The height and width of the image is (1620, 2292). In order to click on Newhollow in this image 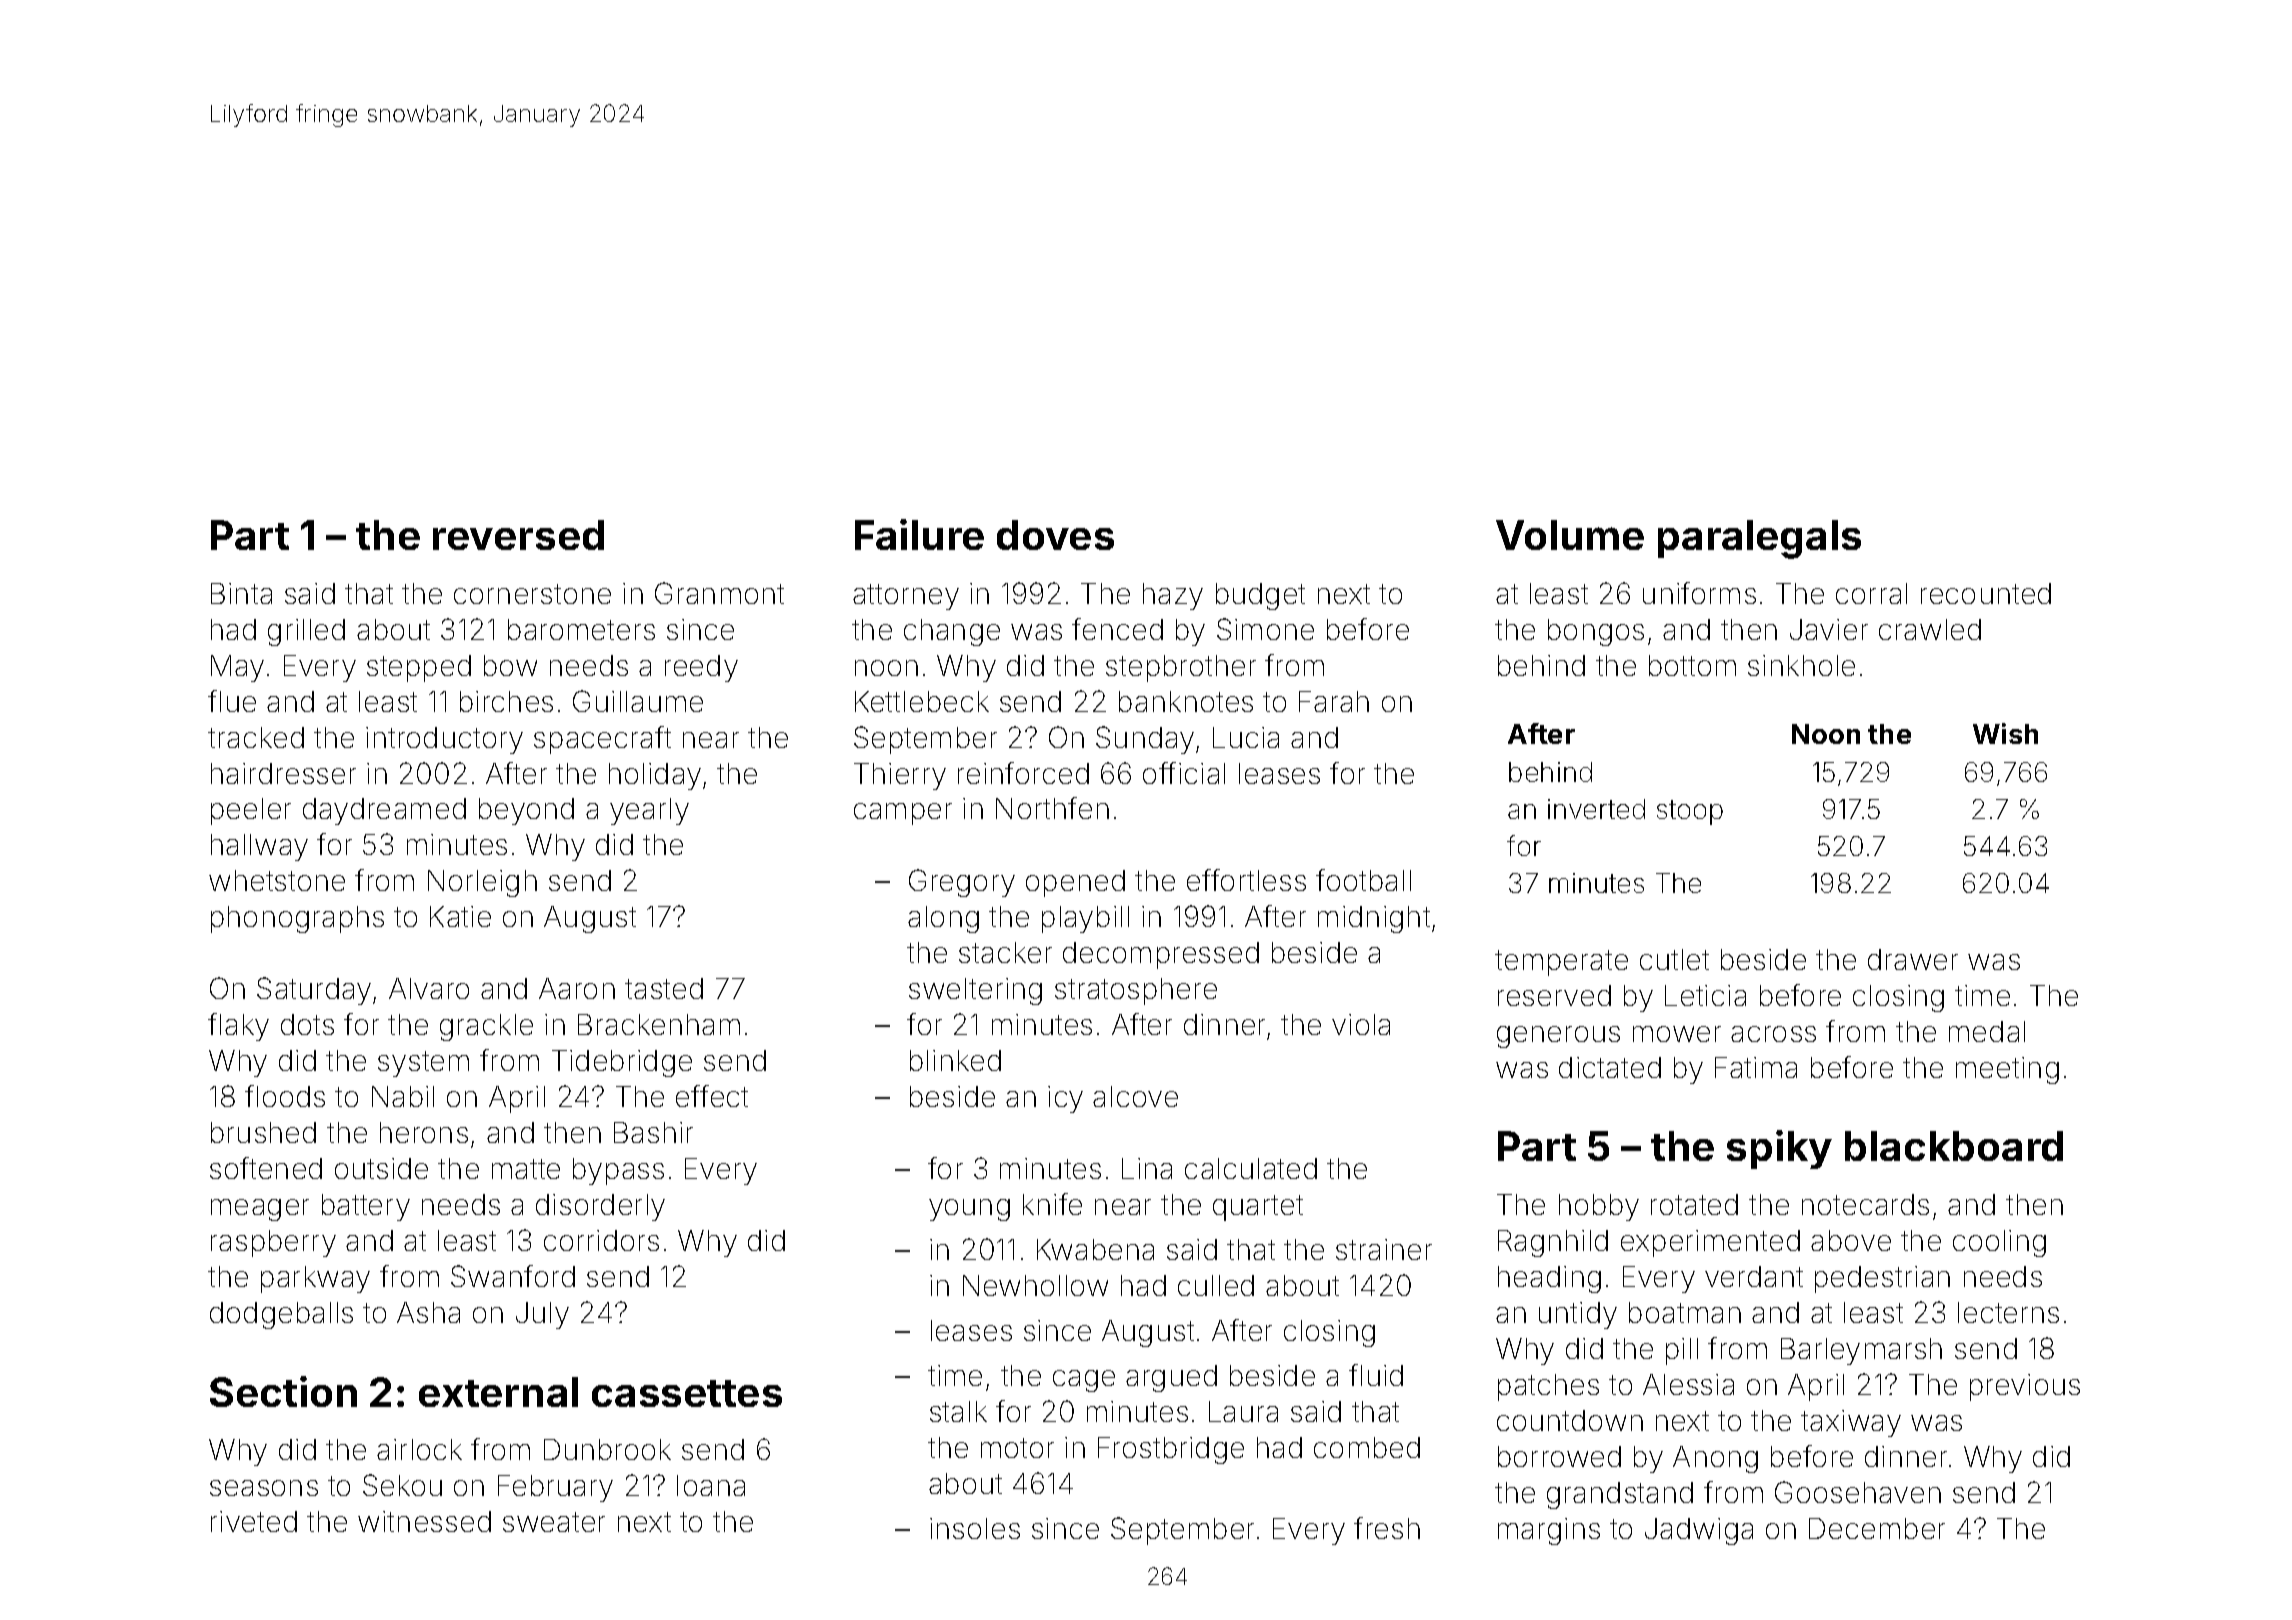, I will do `click(1035, 1285)`.
